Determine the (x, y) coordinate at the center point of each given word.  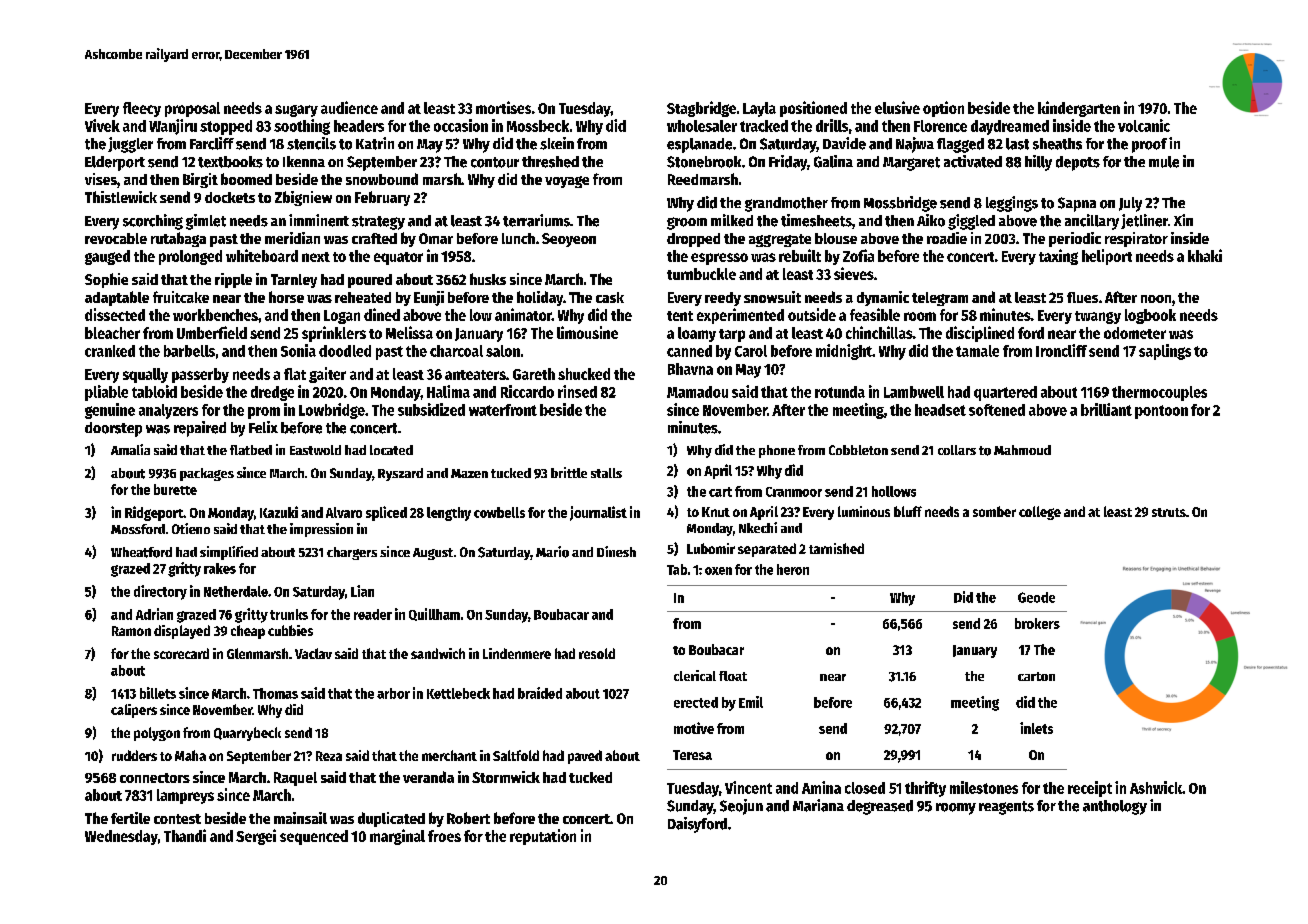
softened (997, 410)
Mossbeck (538, 126)
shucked (584, 374)
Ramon (131, 631)
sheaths (1057, 144)
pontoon (1161, 412)
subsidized (431, 409)
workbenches (215, 315)
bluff (908, 511)
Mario (552, 552)
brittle (569, 472)
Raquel (295, 779)
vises (101, 179)
